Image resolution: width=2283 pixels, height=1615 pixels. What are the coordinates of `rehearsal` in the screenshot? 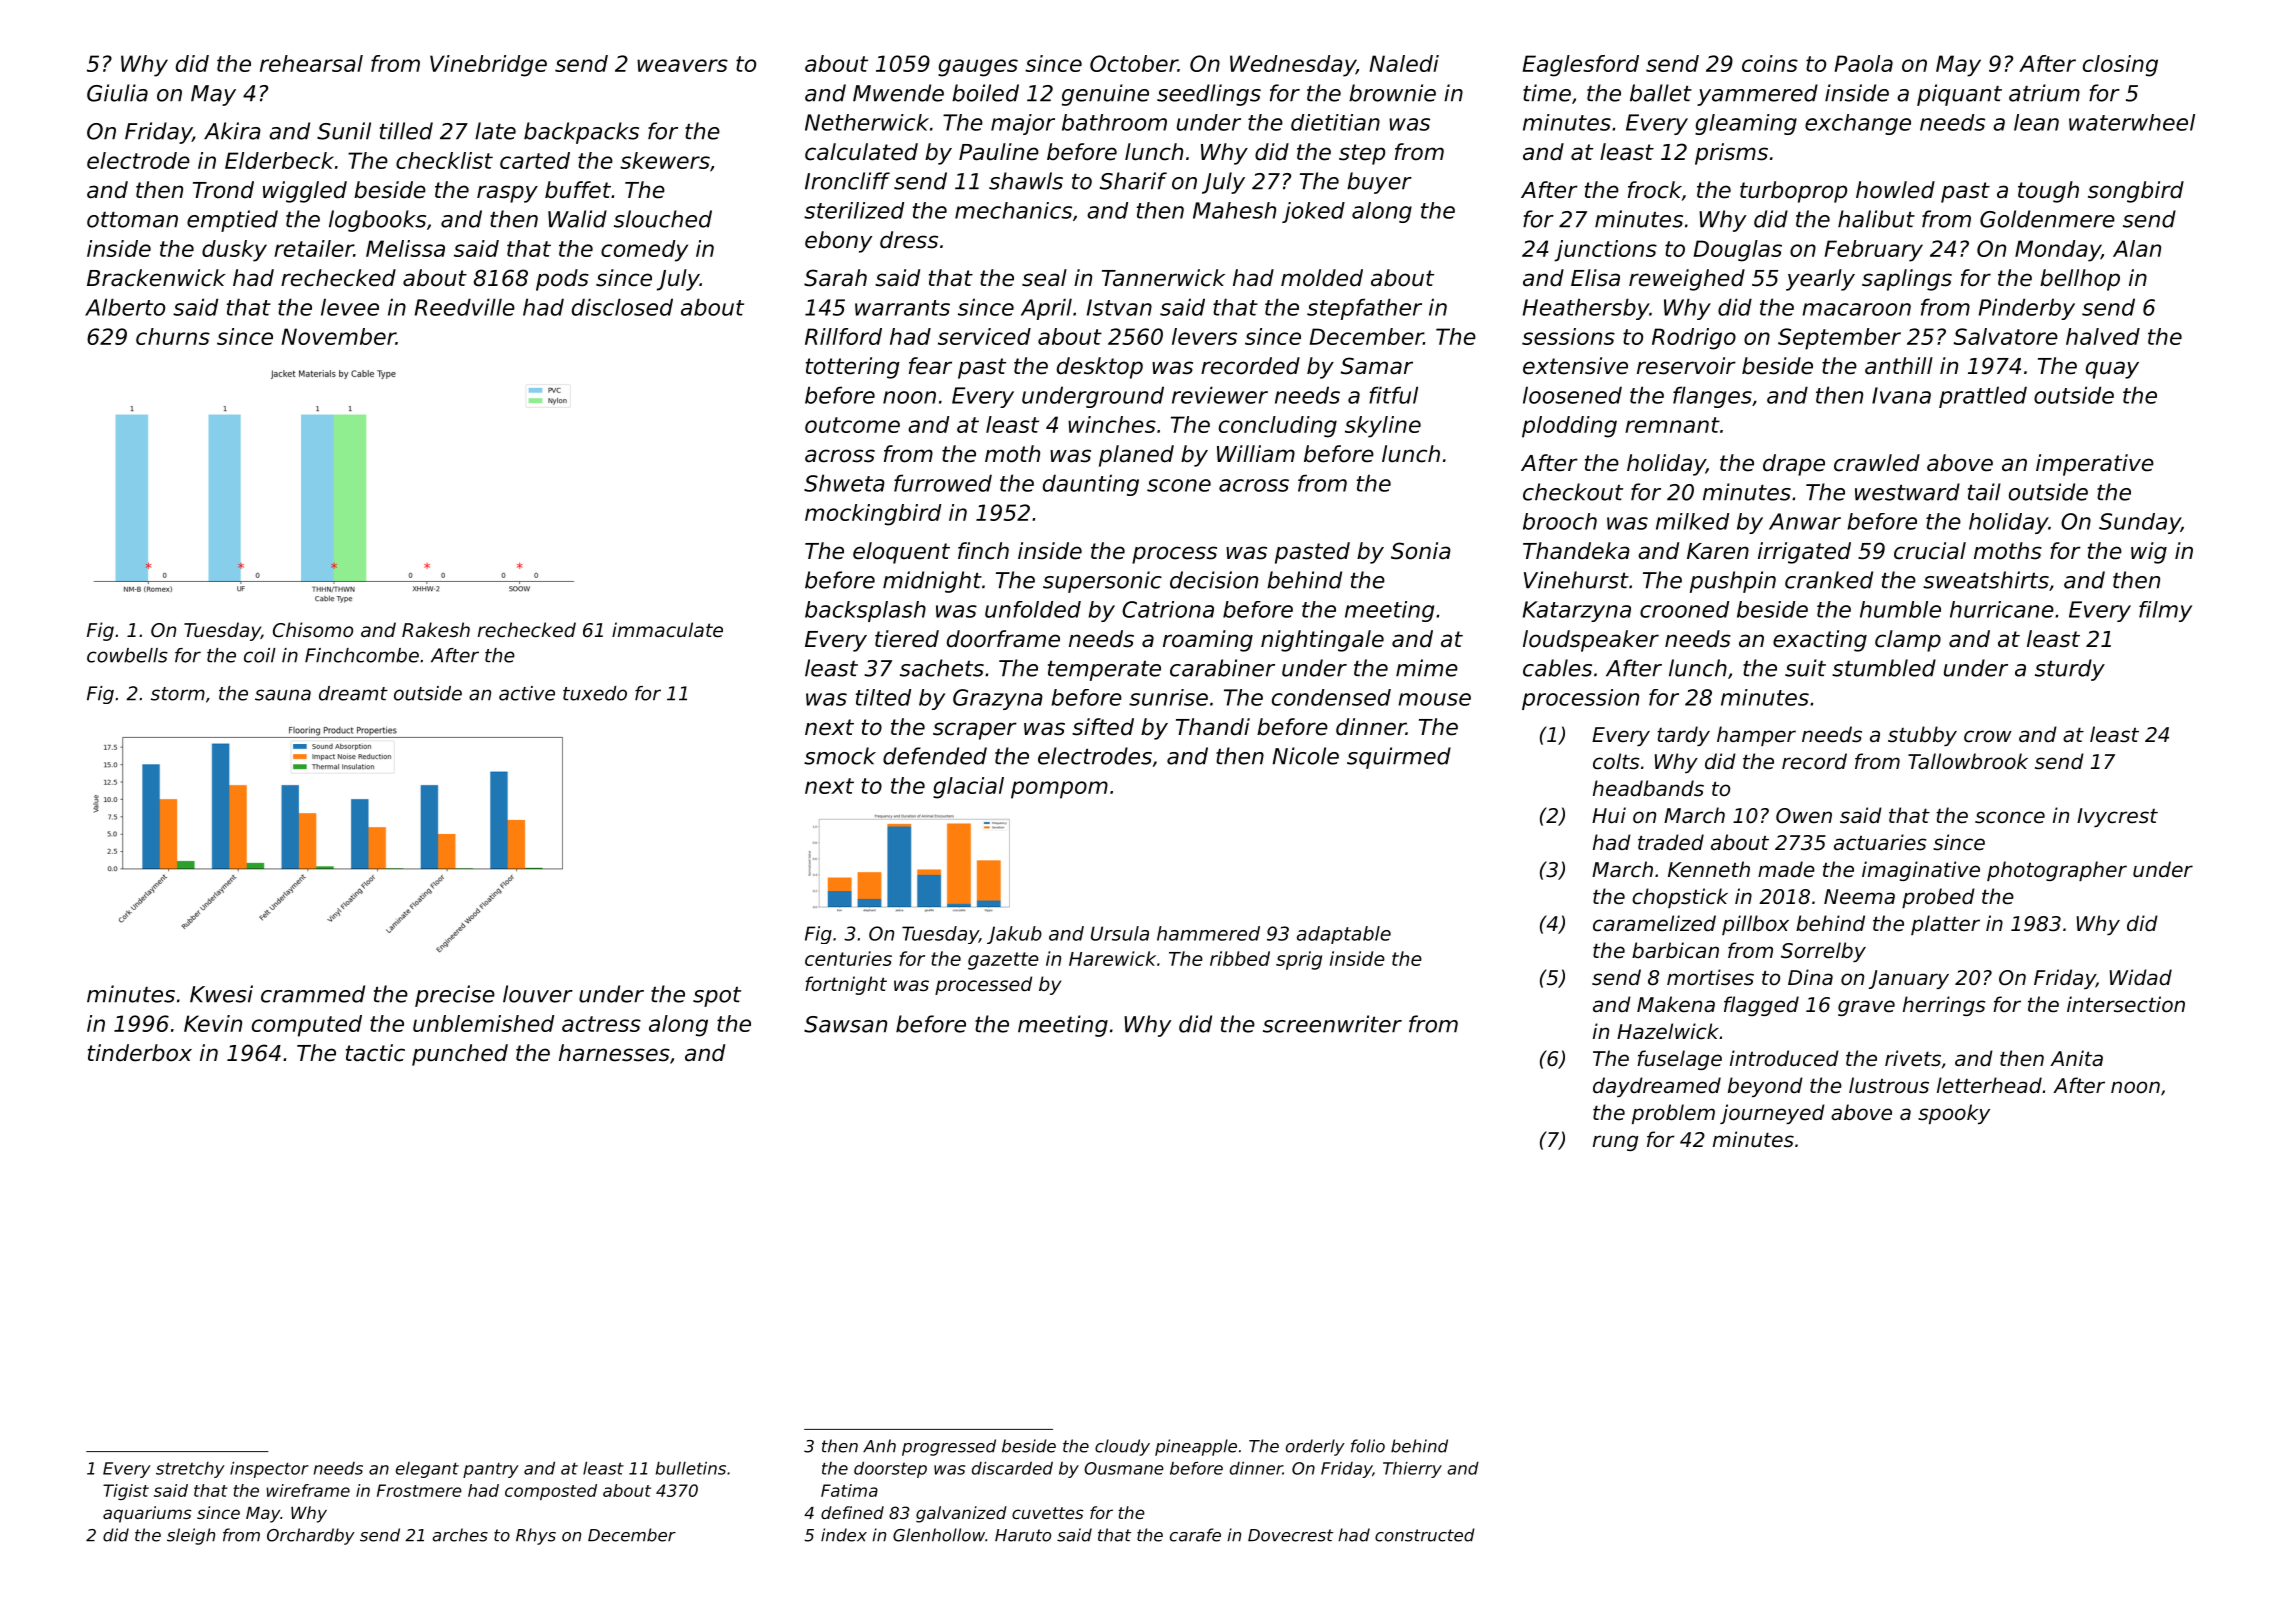 It's located at (311, 63).
